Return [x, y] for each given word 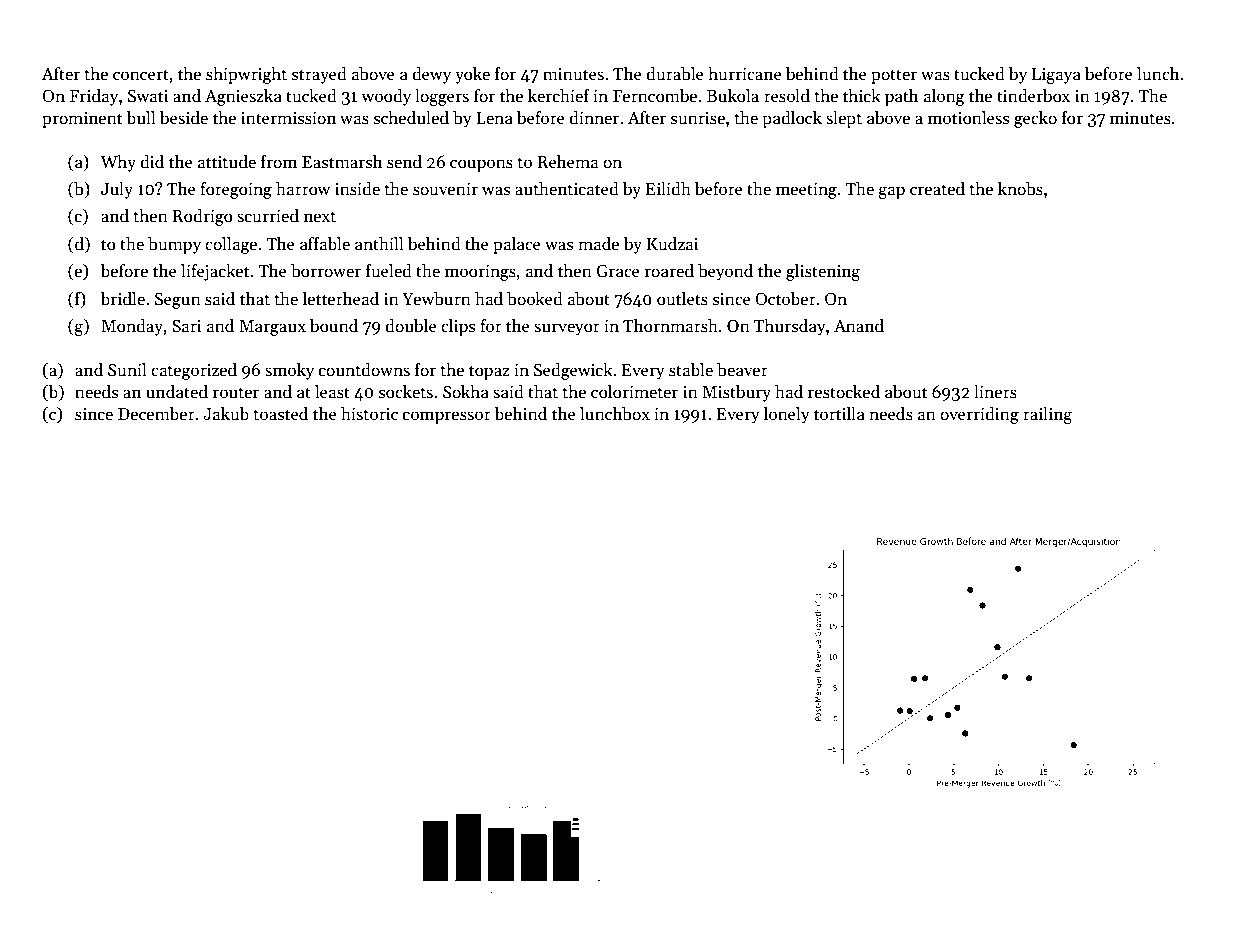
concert [141, 75]
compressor [447, 417]
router [236, 393]
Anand [859, 326]
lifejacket [215, 272]
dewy [431, 75]
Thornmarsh [670, 326]
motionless [968, 118]
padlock [792, 119]
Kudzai [672, 244]
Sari [186, 326]
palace [517, 245]
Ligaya [1056, 76]
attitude [227, 162]
